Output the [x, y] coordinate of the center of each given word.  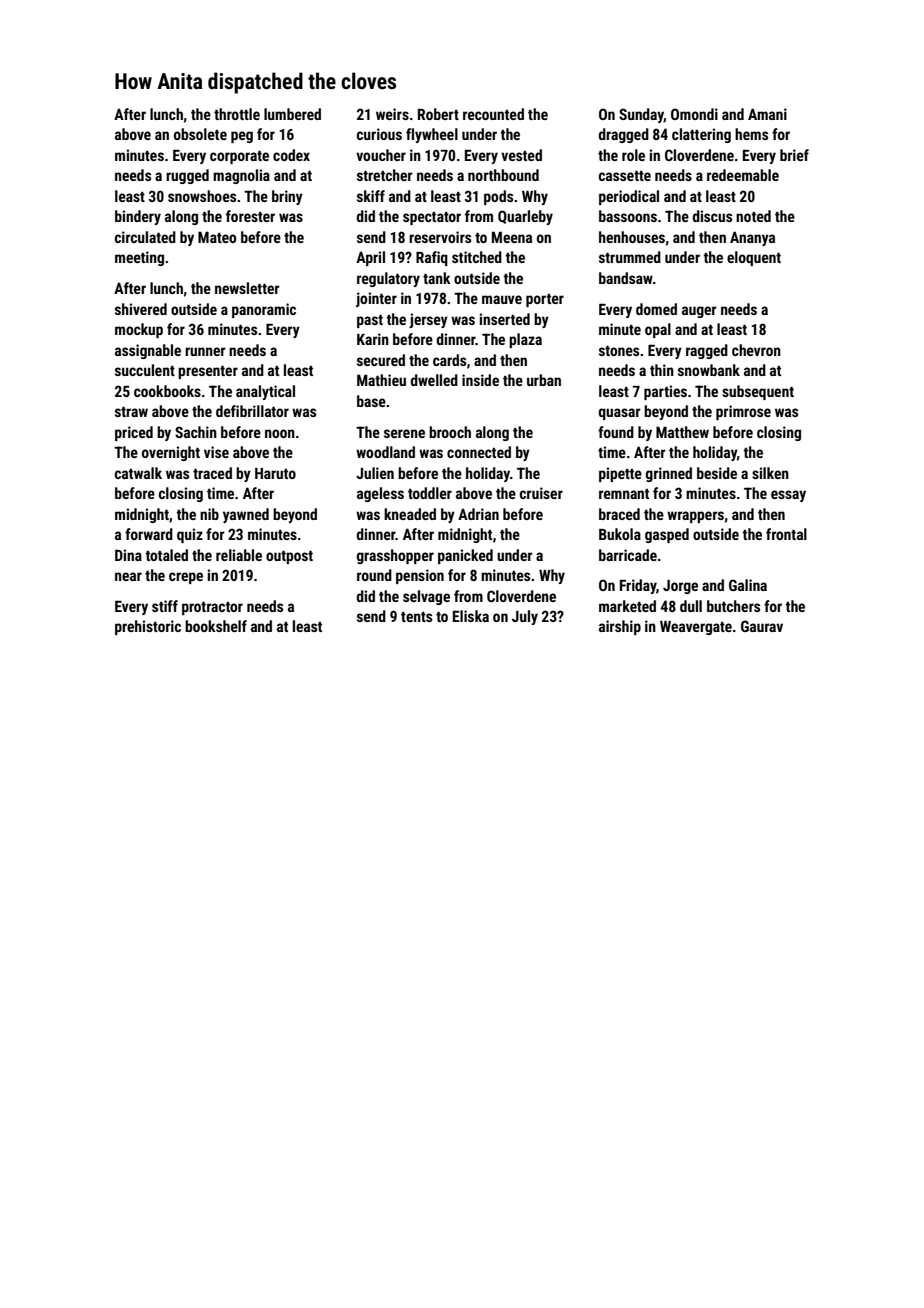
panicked [465, 556]
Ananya [752, 238]
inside [480, 380]
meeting [139, 258]
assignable [148, 351]
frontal [786, 534]
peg [242, 137]
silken [770, 473]
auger [699, 312]
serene [404, 433]
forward [149, 534]
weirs [392, 114]
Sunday [641, 115]
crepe [186, 578]
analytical [265, 392]
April [370, 258]
